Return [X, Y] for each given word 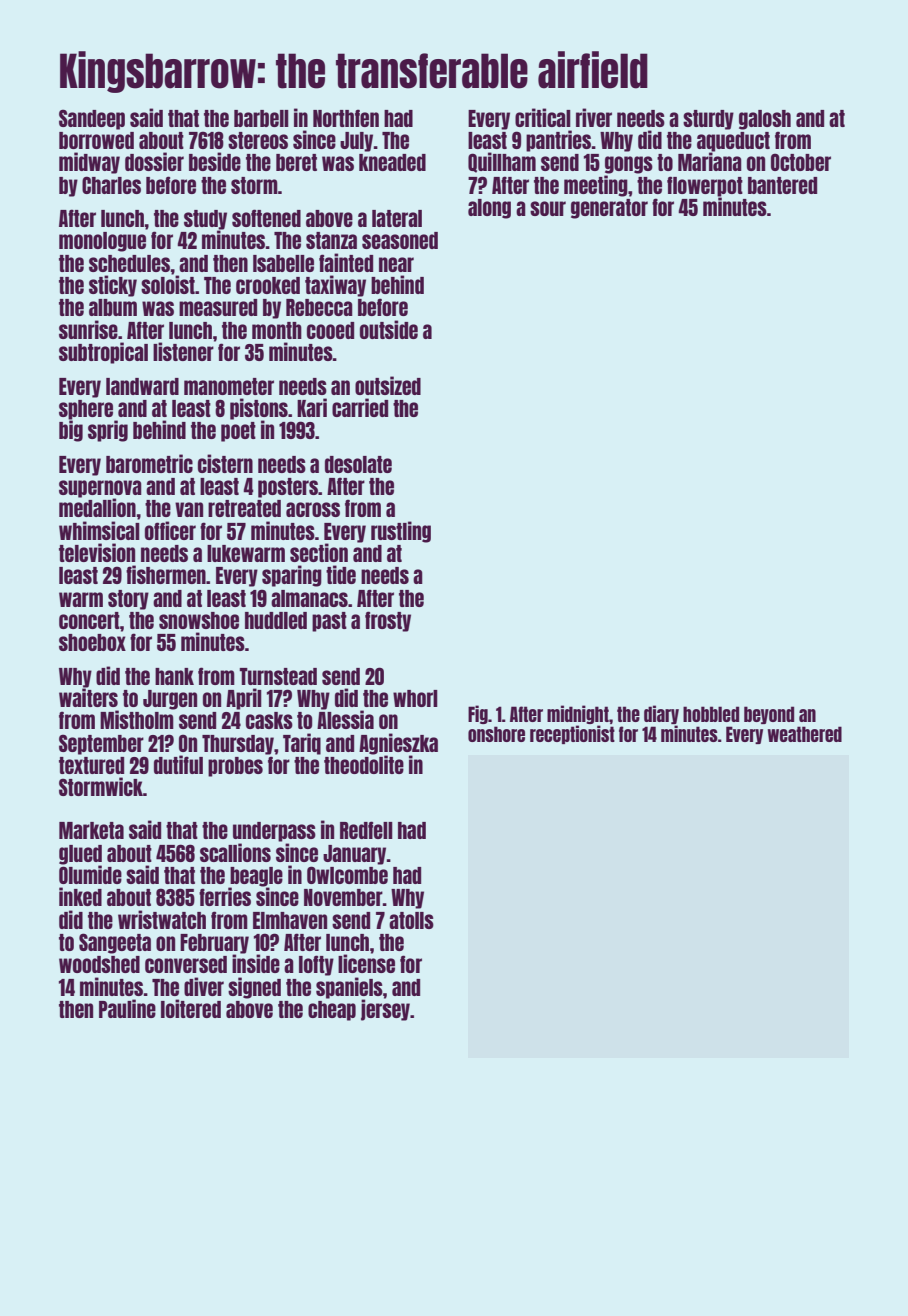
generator [609, 209]
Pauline [127, 1008]
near [396, 264]
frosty [388, 621]
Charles [111, 185]
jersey [385, 1010]
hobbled [711, 714]
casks [269, 720]
